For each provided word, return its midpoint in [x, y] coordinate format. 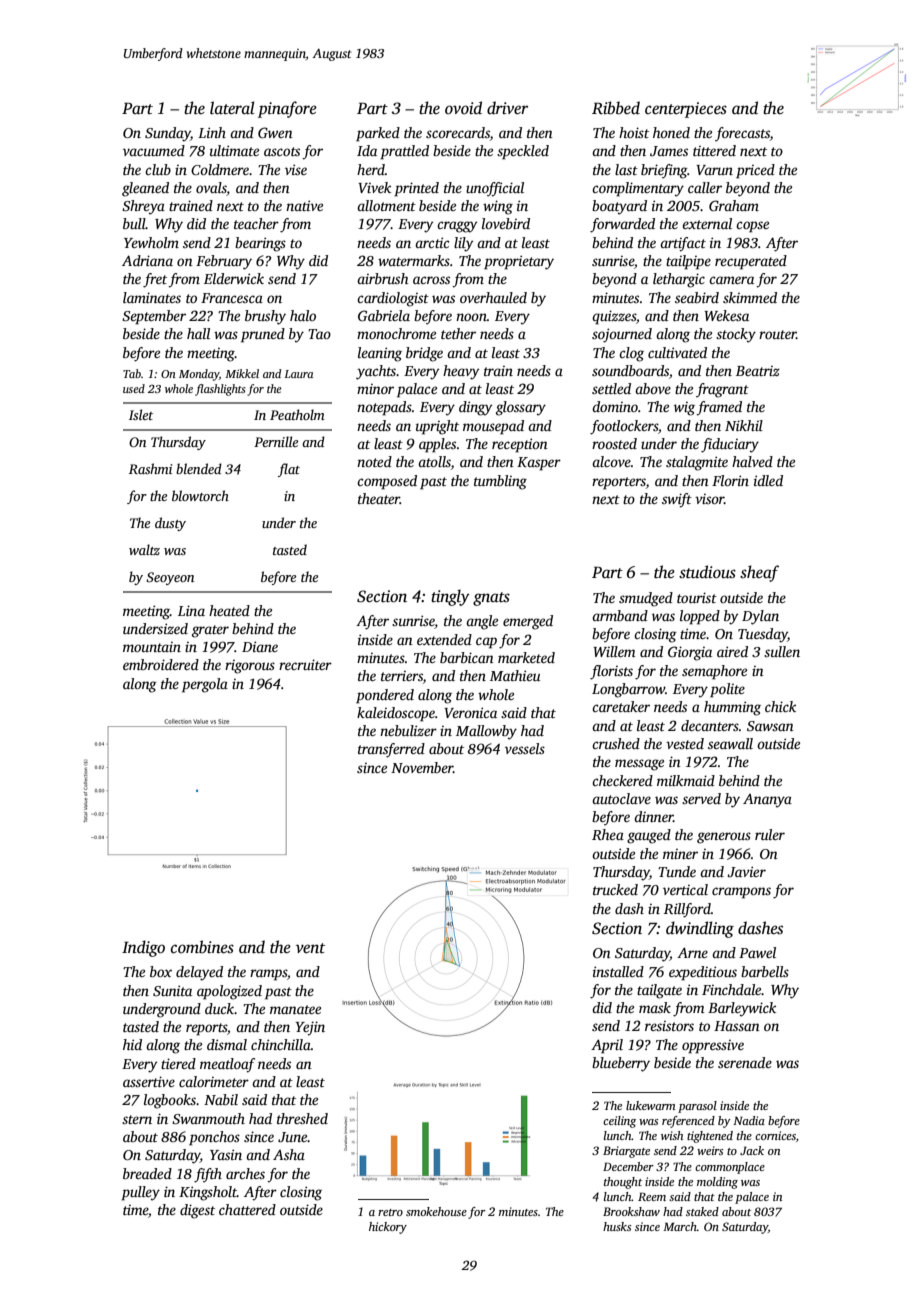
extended [444, 639]
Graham [734, 205]
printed [416, 189]
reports [206, 1029]
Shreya [143, 207]
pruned [263, 335]
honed [671, 132]
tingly [450, 597]
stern [137, 1119]
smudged [646, 599]
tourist [697, 597]
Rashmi [150, 468]
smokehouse [436, 1211]
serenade [745, 1062]
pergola [205, 685]
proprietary [519, 262]
